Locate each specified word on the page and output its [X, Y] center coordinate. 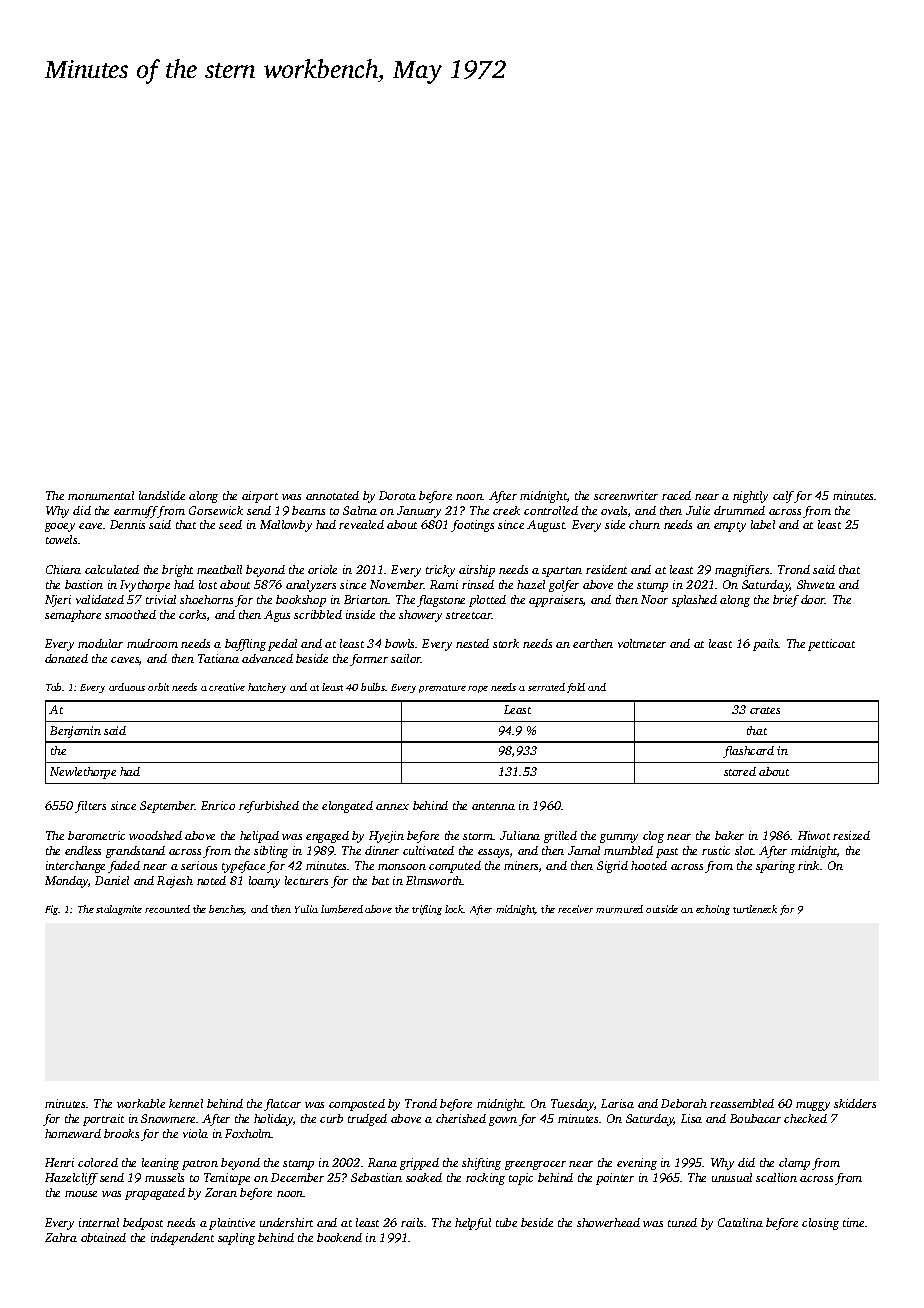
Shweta [816, 584]
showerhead [608, 1222]
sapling [236, 1239]
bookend [339, 1237]
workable [141, 1103]
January [419, 512]
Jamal [584, 850]
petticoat [831, 645]
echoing [713, 910]
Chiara [63, 569]
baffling [245, 645]
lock [454, 909]
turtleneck [755, 909]
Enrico [218, 805]
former [369, 660]
